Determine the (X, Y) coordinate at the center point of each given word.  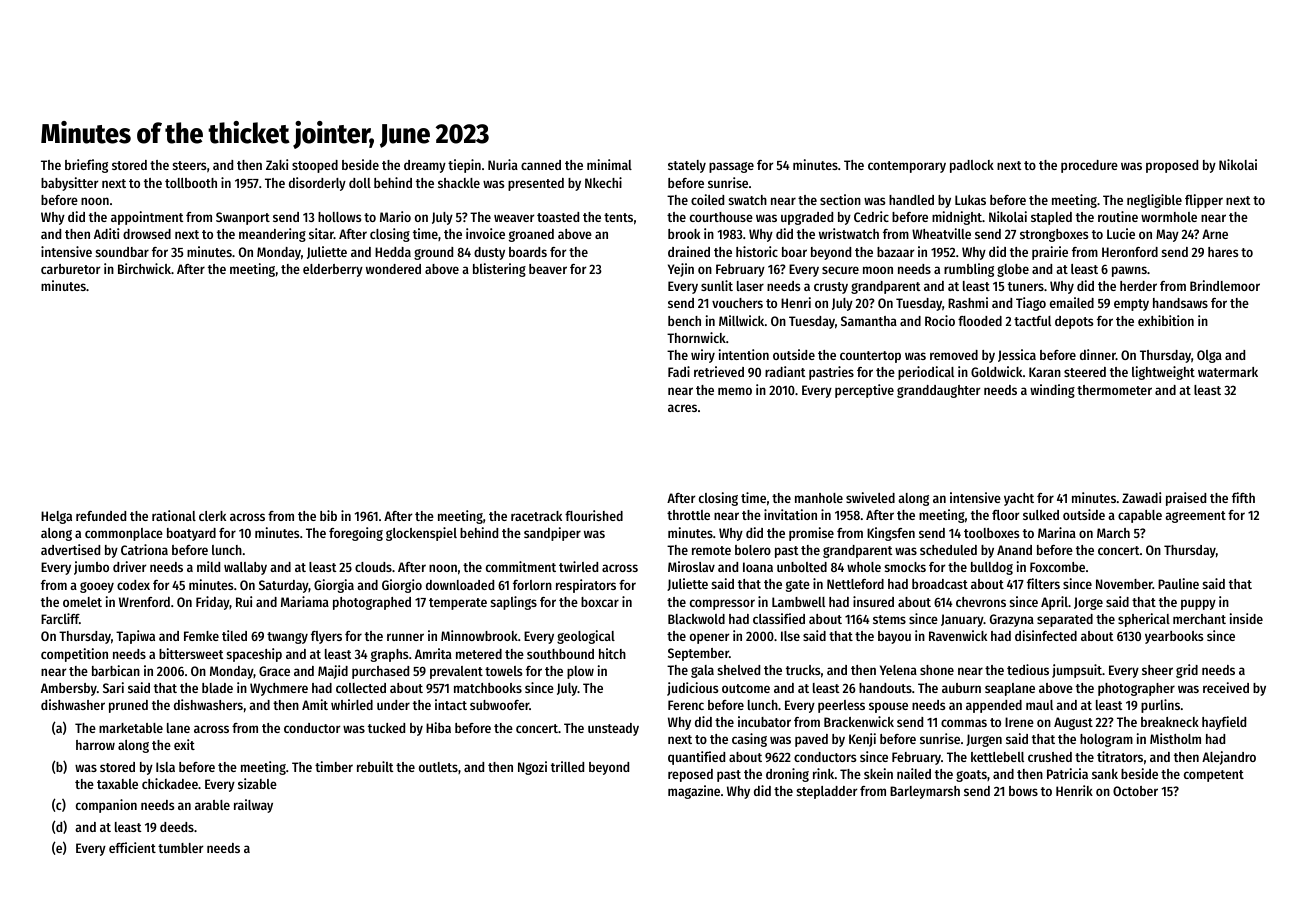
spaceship (254, 655)
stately (687, 166)
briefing (86, 166)
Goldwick (996, 371)
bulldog (992, 568)
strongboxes (1054, 235)
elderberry (333, 270)
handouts (885, 688)
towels (503, 671)
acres (682, 408)
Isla (165, 767)
